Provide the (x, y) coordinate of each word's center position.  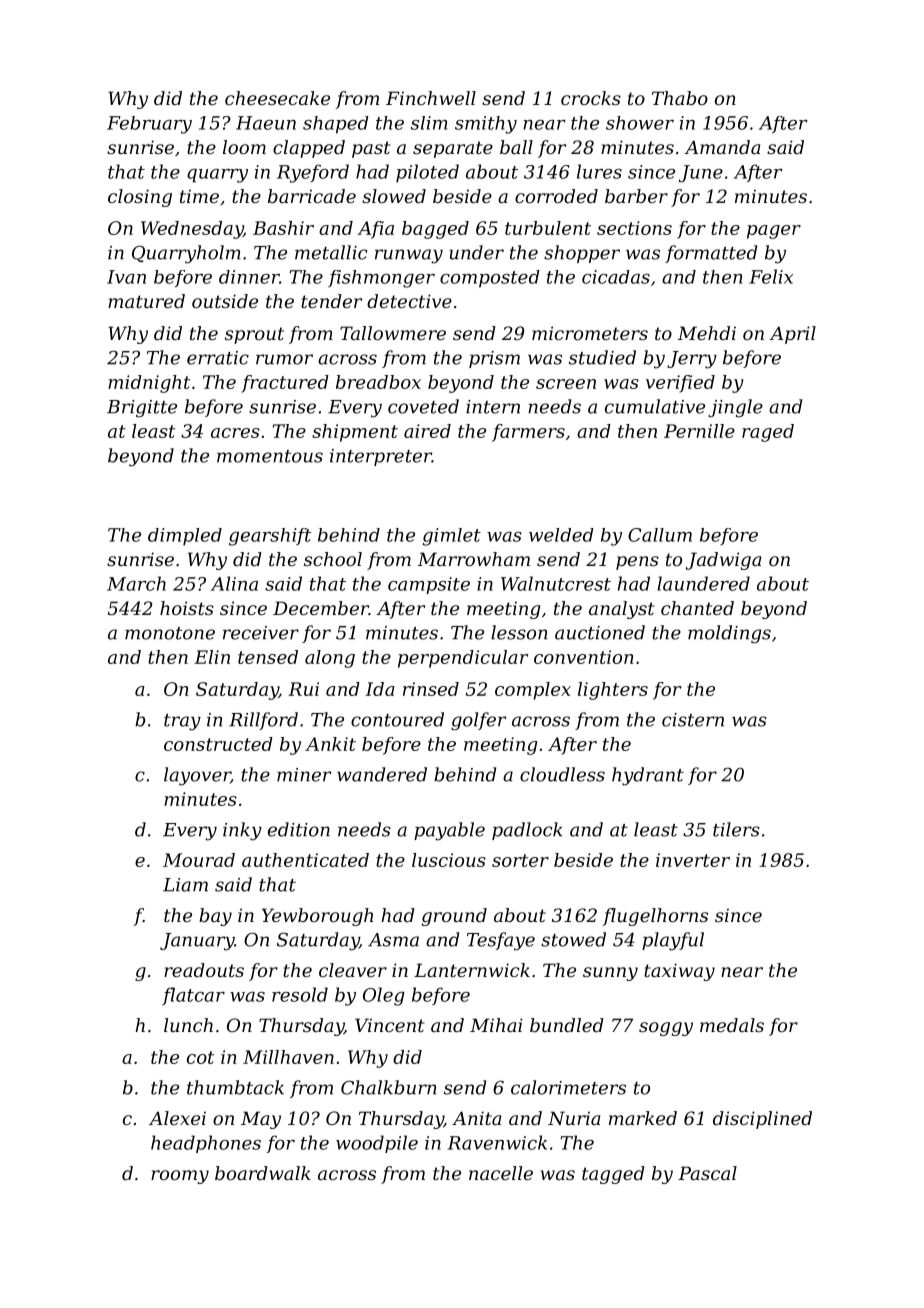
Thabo (680, 98)
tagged (613, 1175)
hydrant (648, 776)
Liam (185, 885)
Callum (660, 535)
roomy (180, 1177)
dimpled (185, 537)
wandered (382, 774)
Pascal (707, 1173)
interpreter (381, 457)
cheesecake (277, 98)
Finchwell (431, 98)
